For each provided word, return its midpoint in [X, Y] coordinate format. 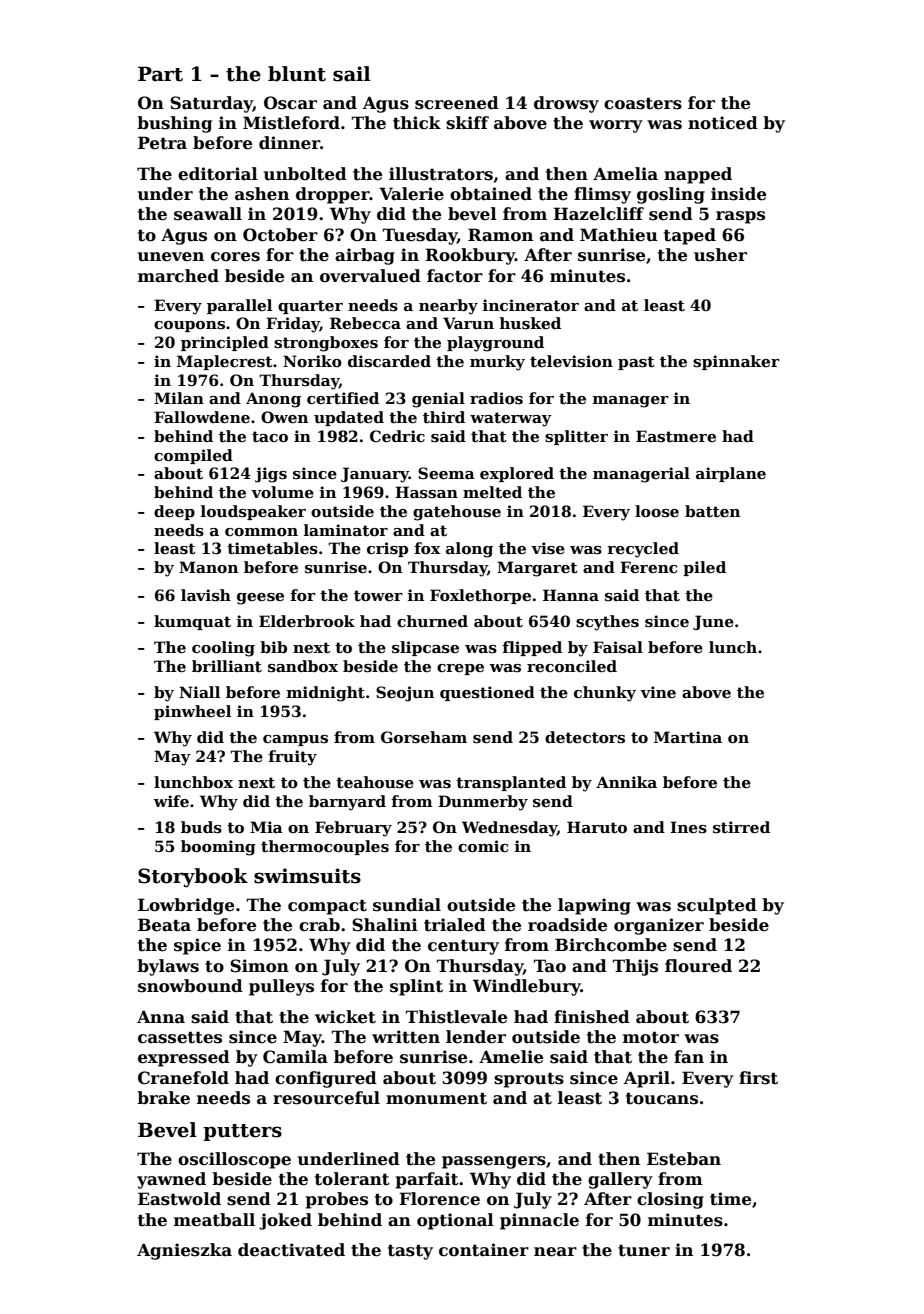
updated [349, 418]
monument [436, 1098]
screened [457, 103]
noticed [723, 123]
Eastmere [676, 436]
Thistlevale [456, 1017]
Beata [164, 925]
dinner [289, 143]
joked [285, 1221]
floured [698, 966]
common [261, 532]
